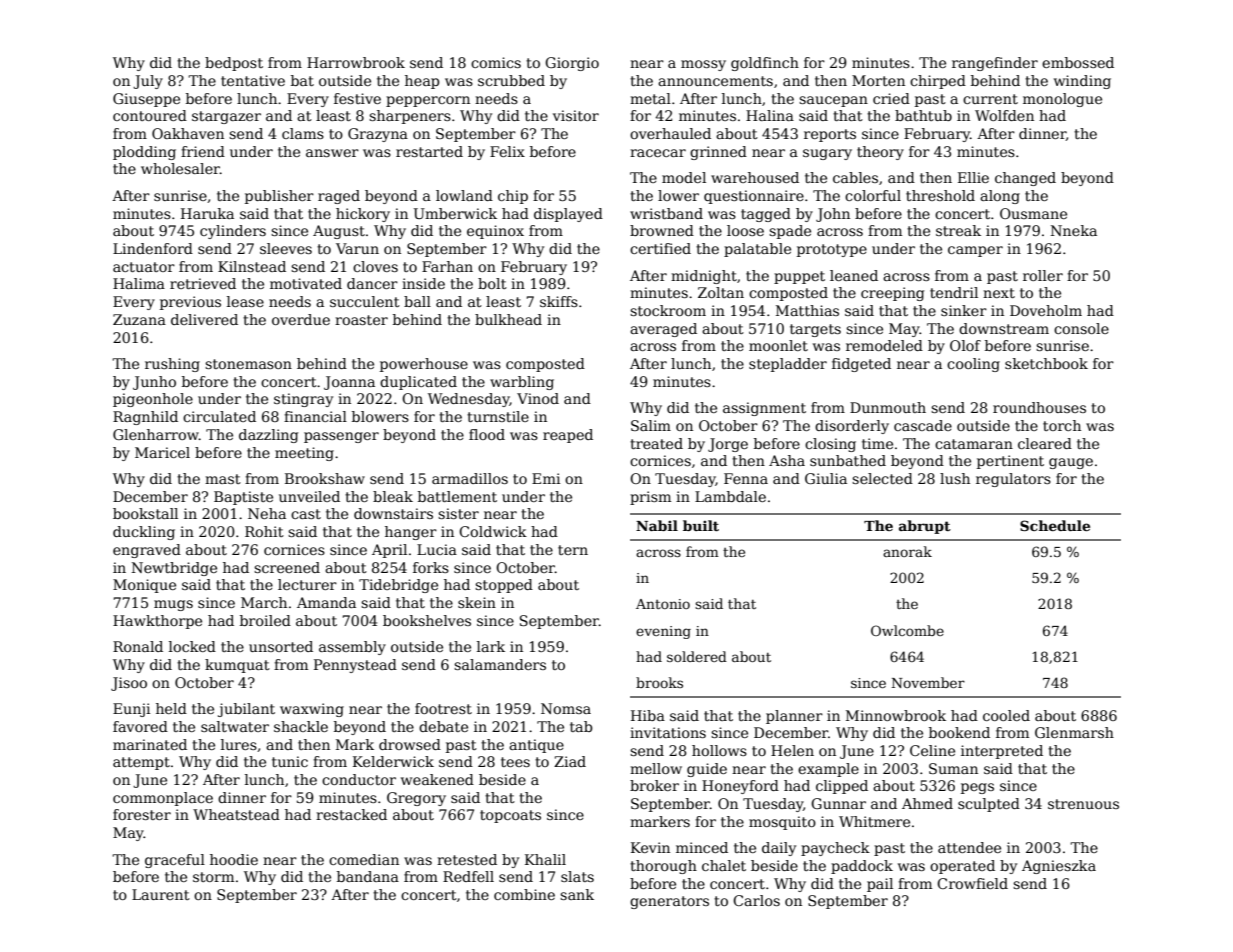 This screenshot has width=1233, height=952. Describe the element at coordinates (341, 437) in the screenshot. I see `passenger` at that location.
